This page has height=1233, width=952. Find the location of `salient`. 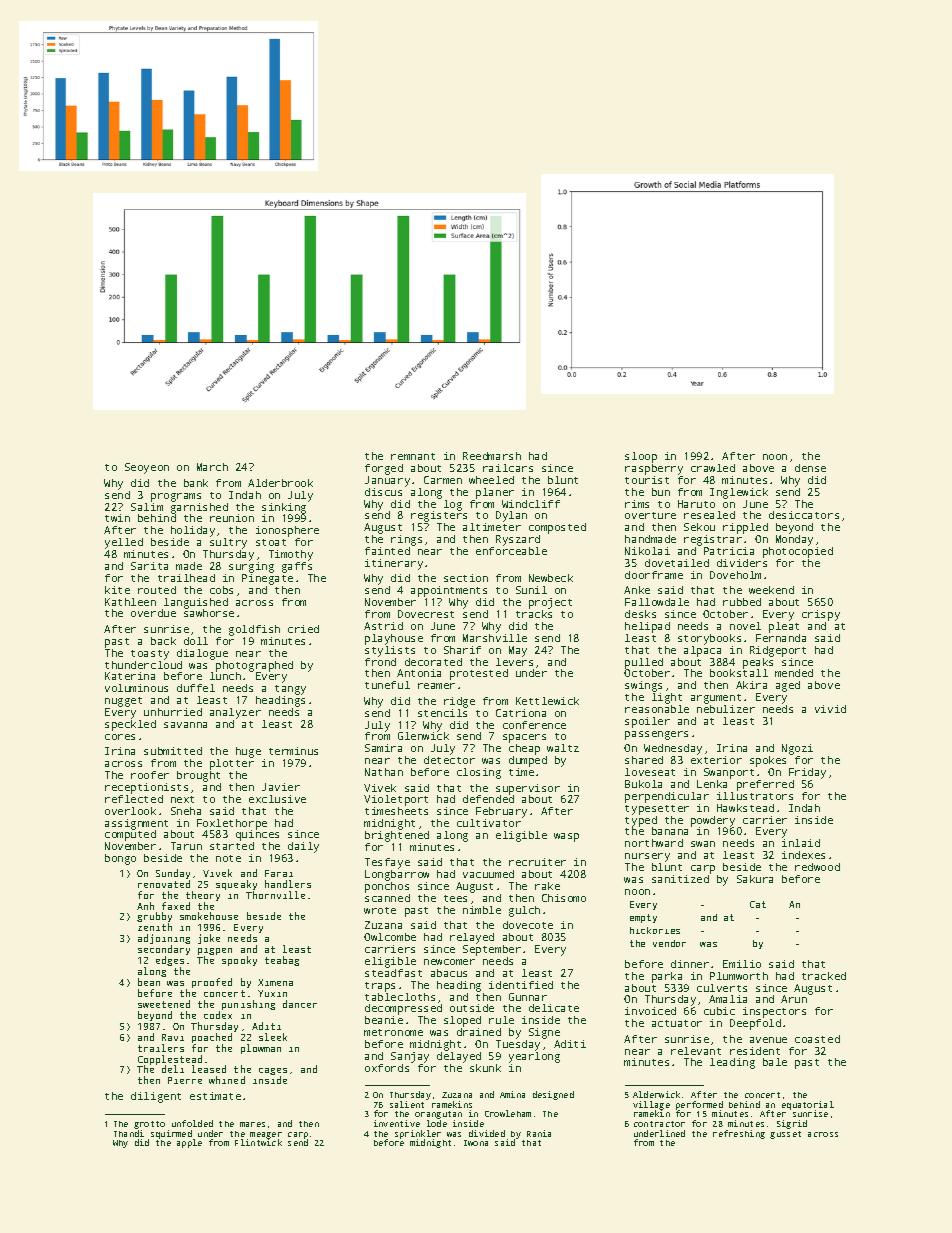

salient is located at coordinates (407, 1104).
